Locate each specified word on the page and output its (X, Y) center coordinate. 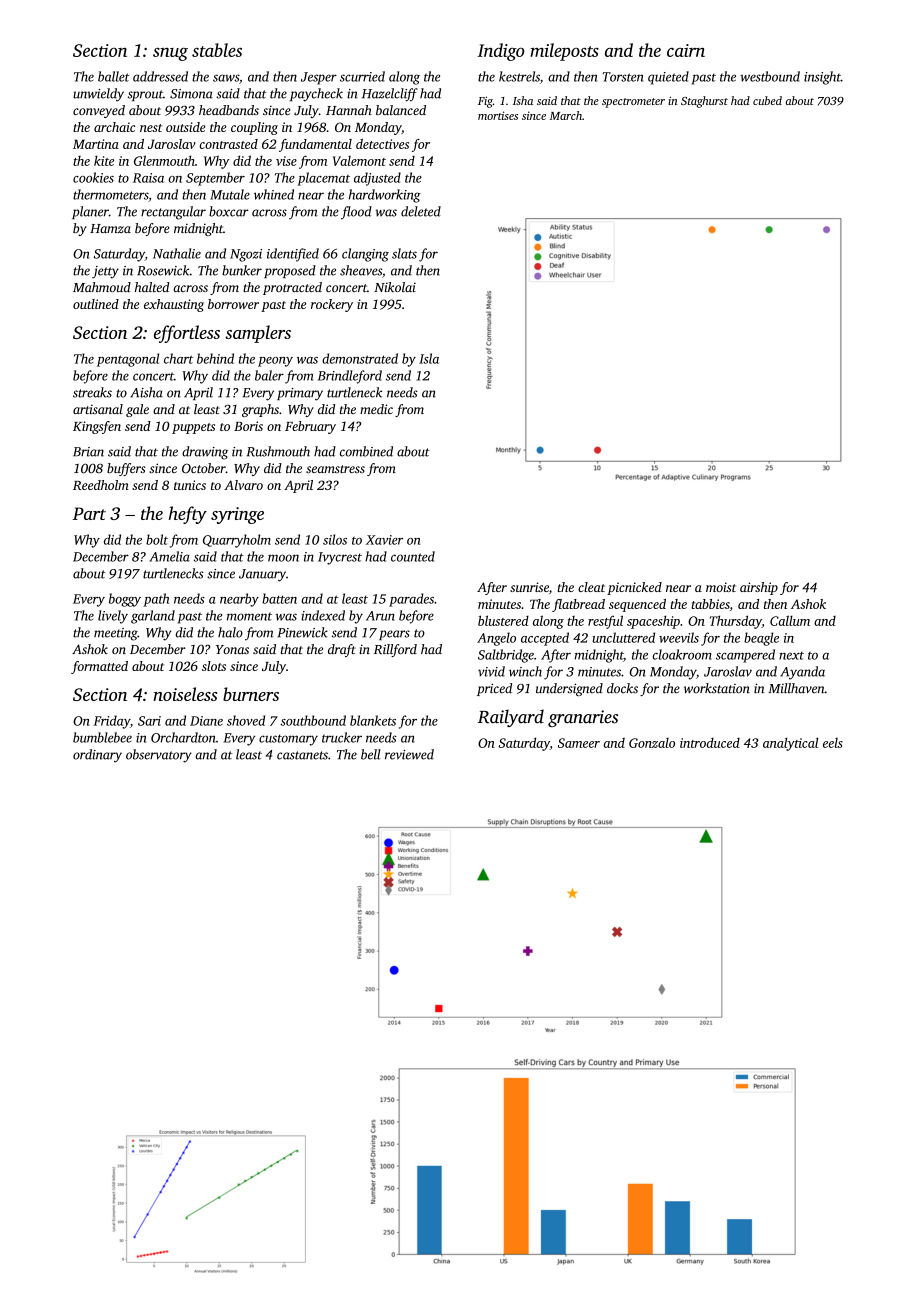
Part (89, 513)
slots (214, 666)
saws (226, 78)
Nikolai (395, 287)
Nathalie (177, 253)
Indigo (501, 52)
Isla (429, 358)
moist (721, 587)
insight (822, 78)
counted (413, 556)
